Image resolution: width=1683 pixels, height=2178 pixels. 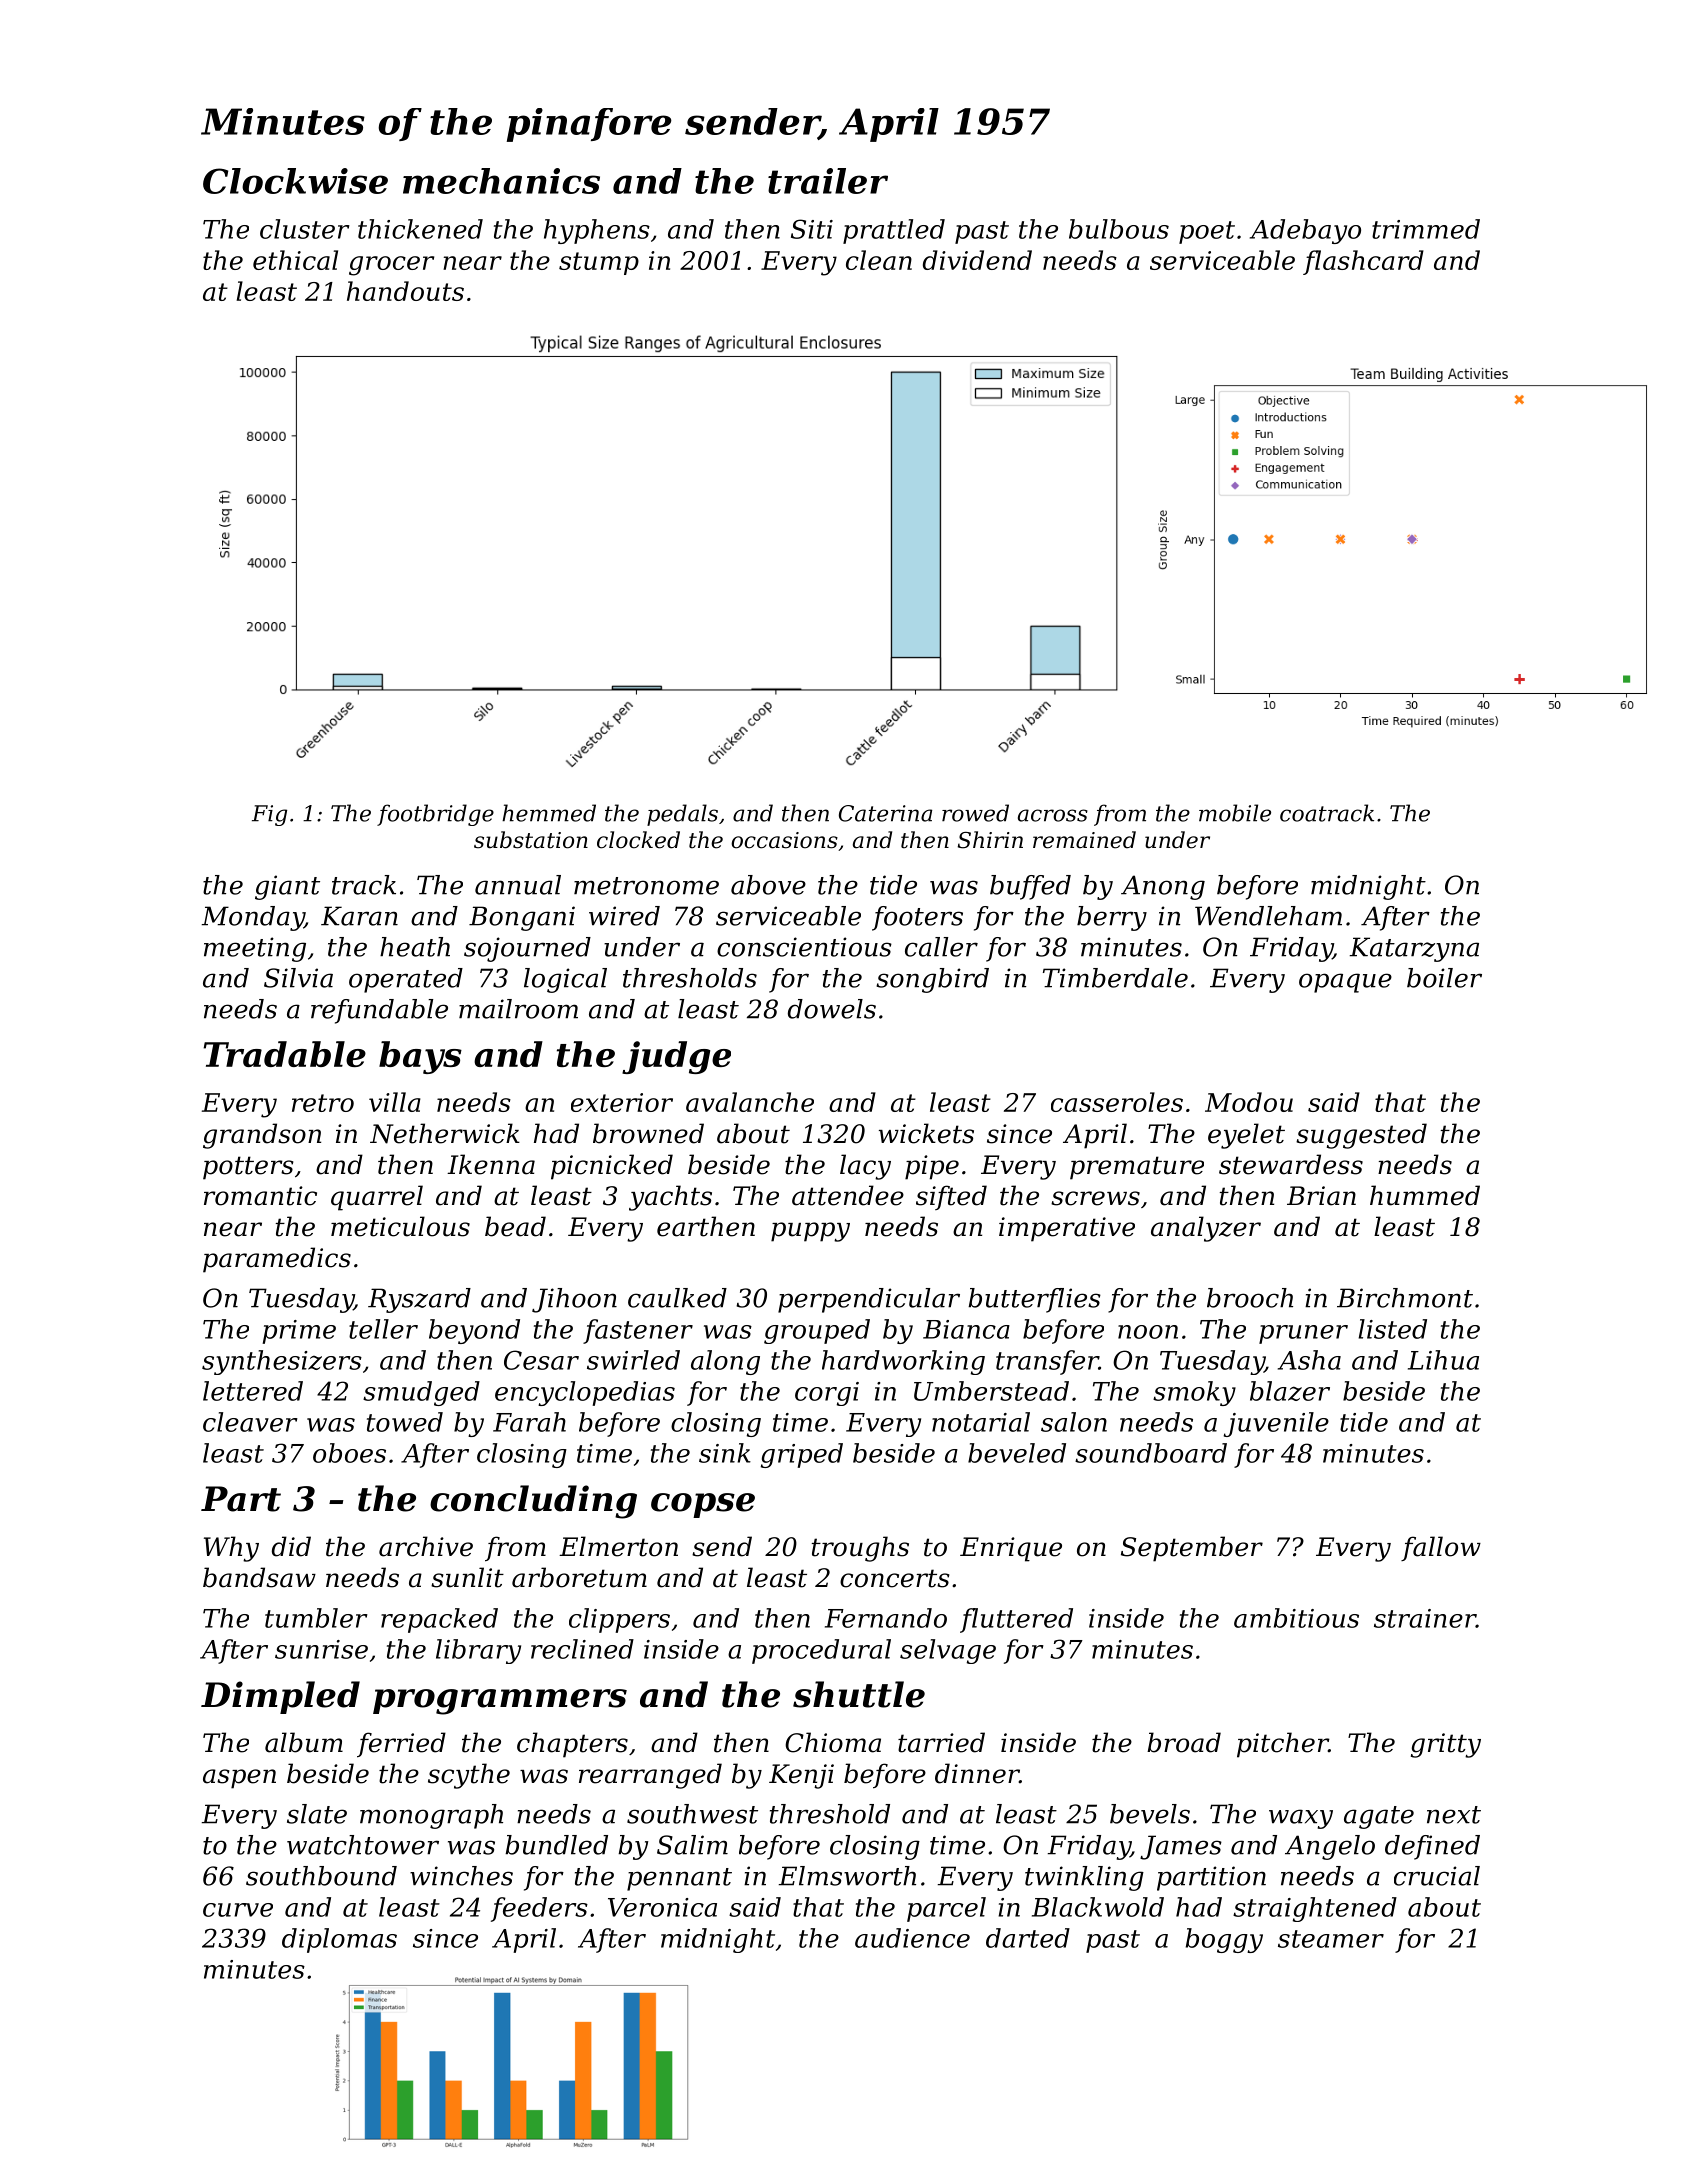 I want to click on clippers, so click(x=619, y=1620).
